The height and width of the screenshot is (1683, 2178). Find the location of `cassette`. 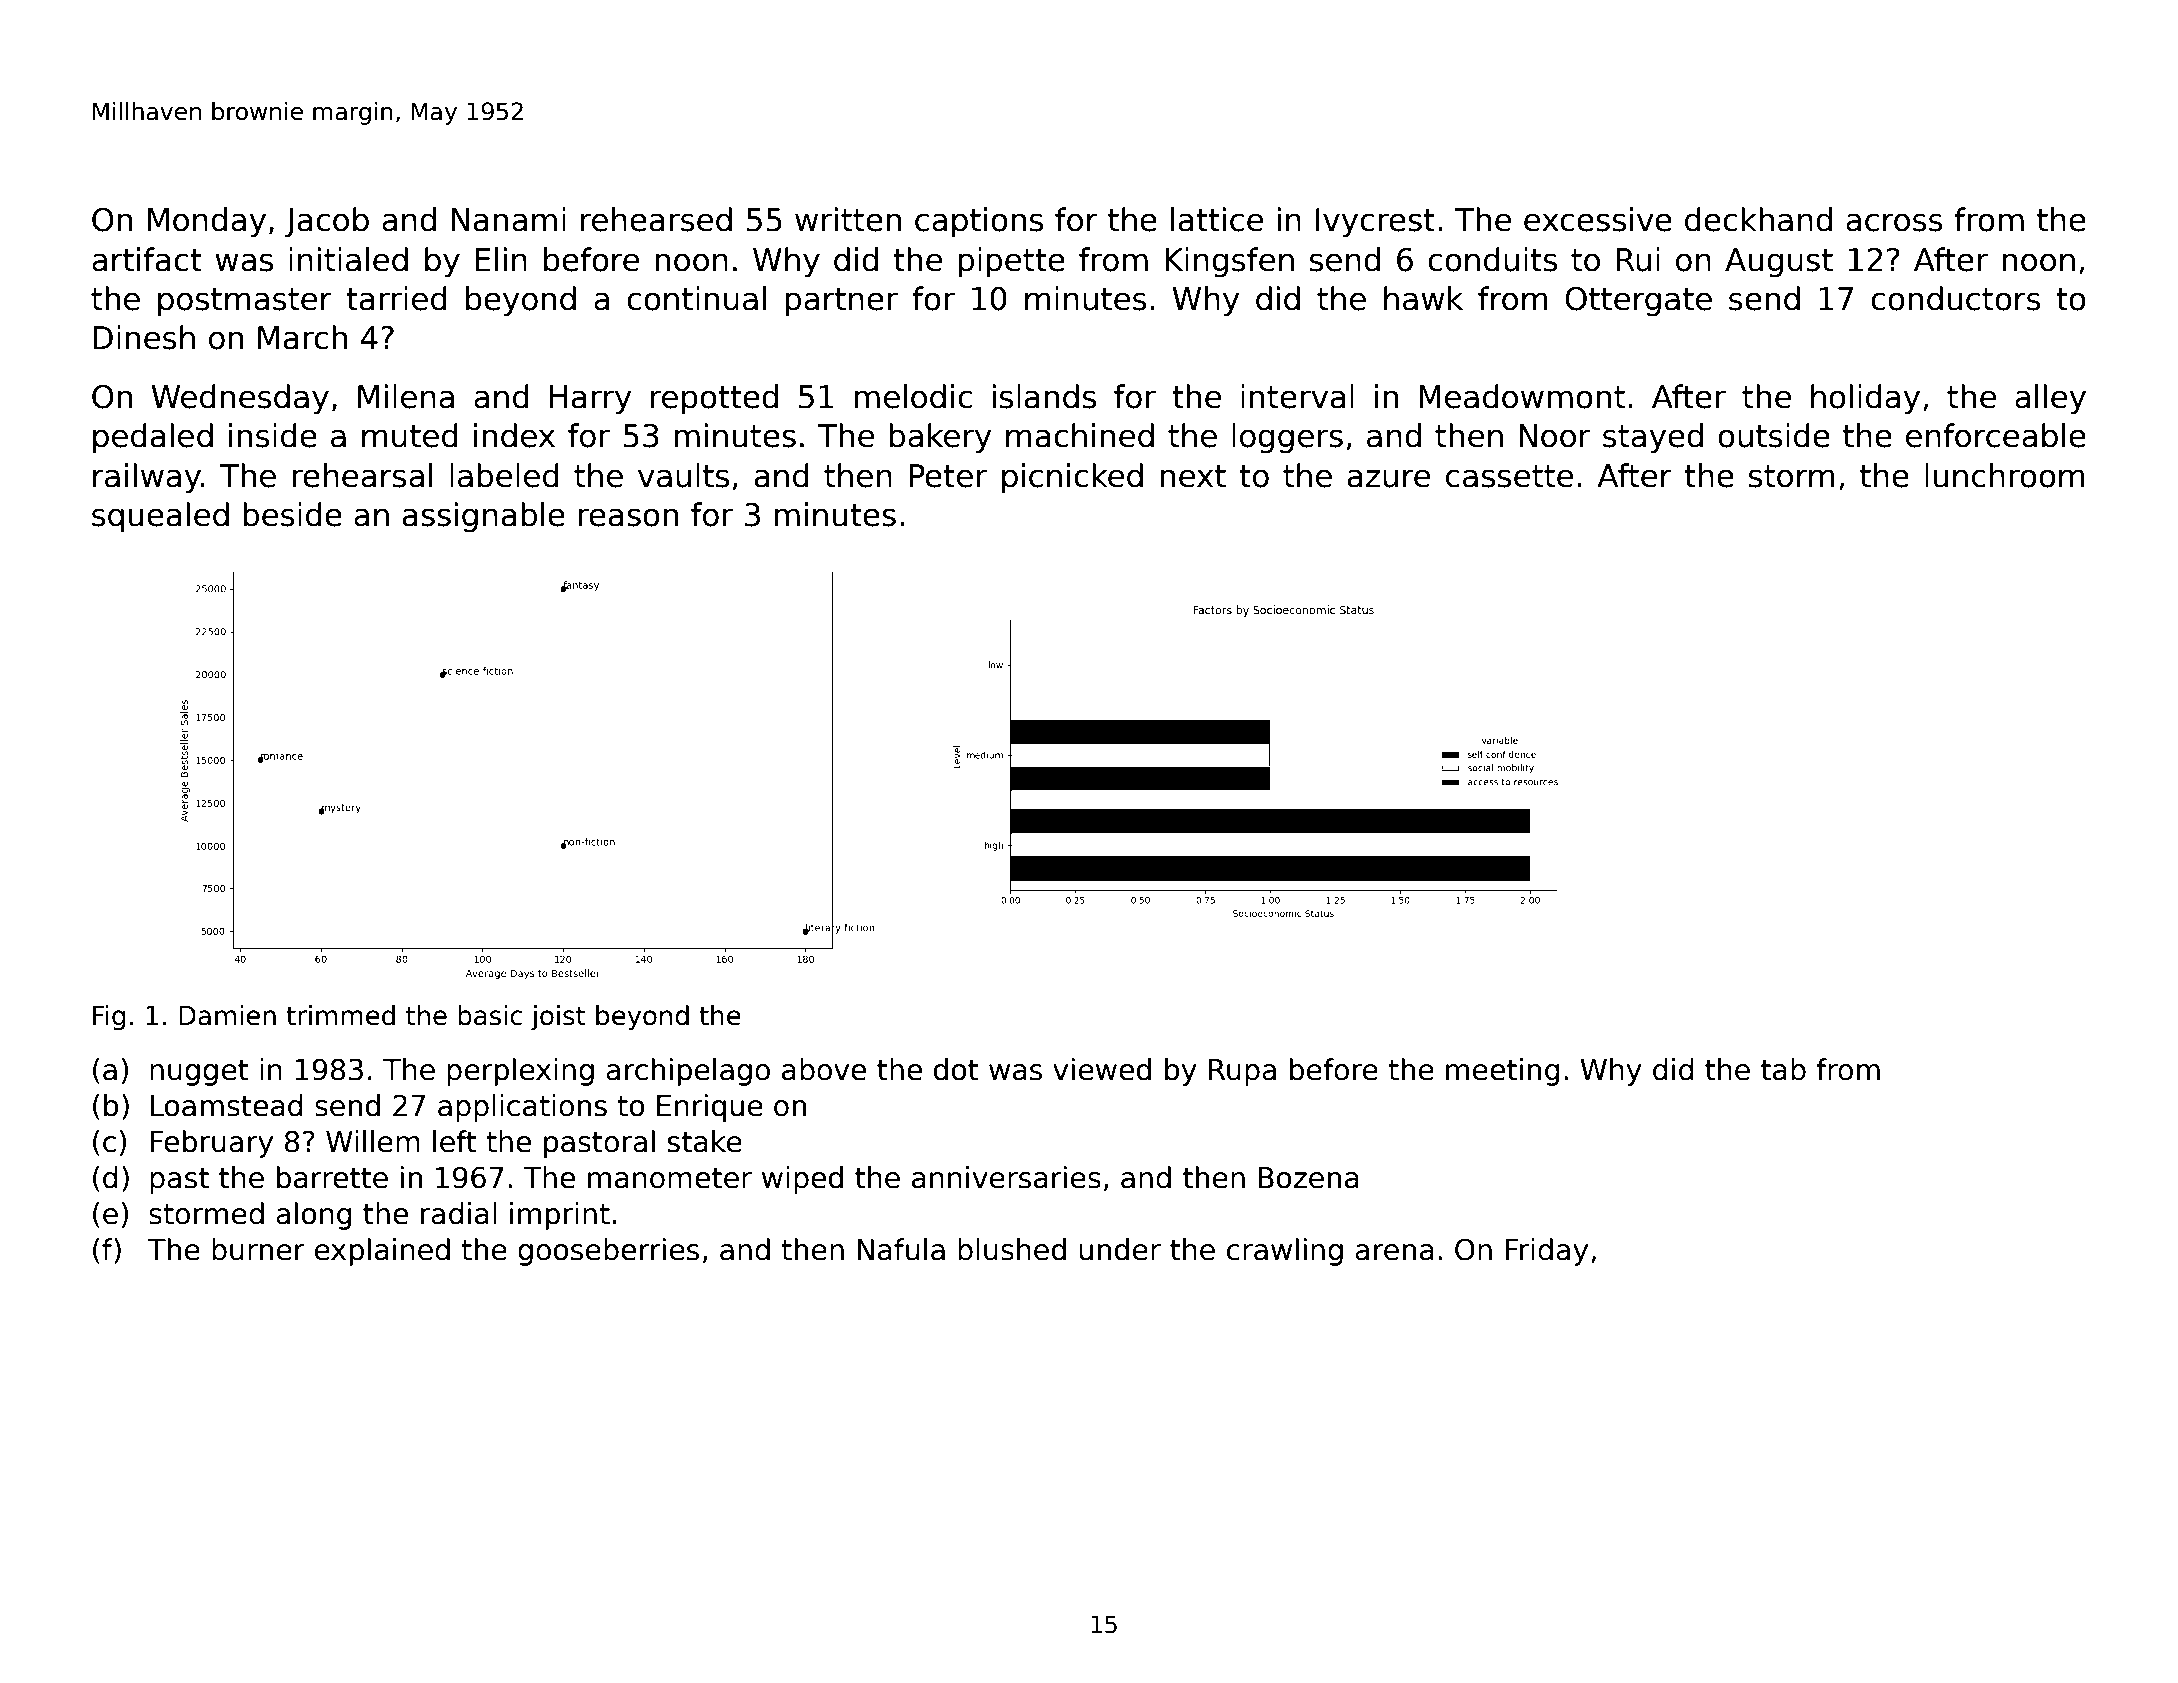

cassette is located at coordinates (1509, 476).
